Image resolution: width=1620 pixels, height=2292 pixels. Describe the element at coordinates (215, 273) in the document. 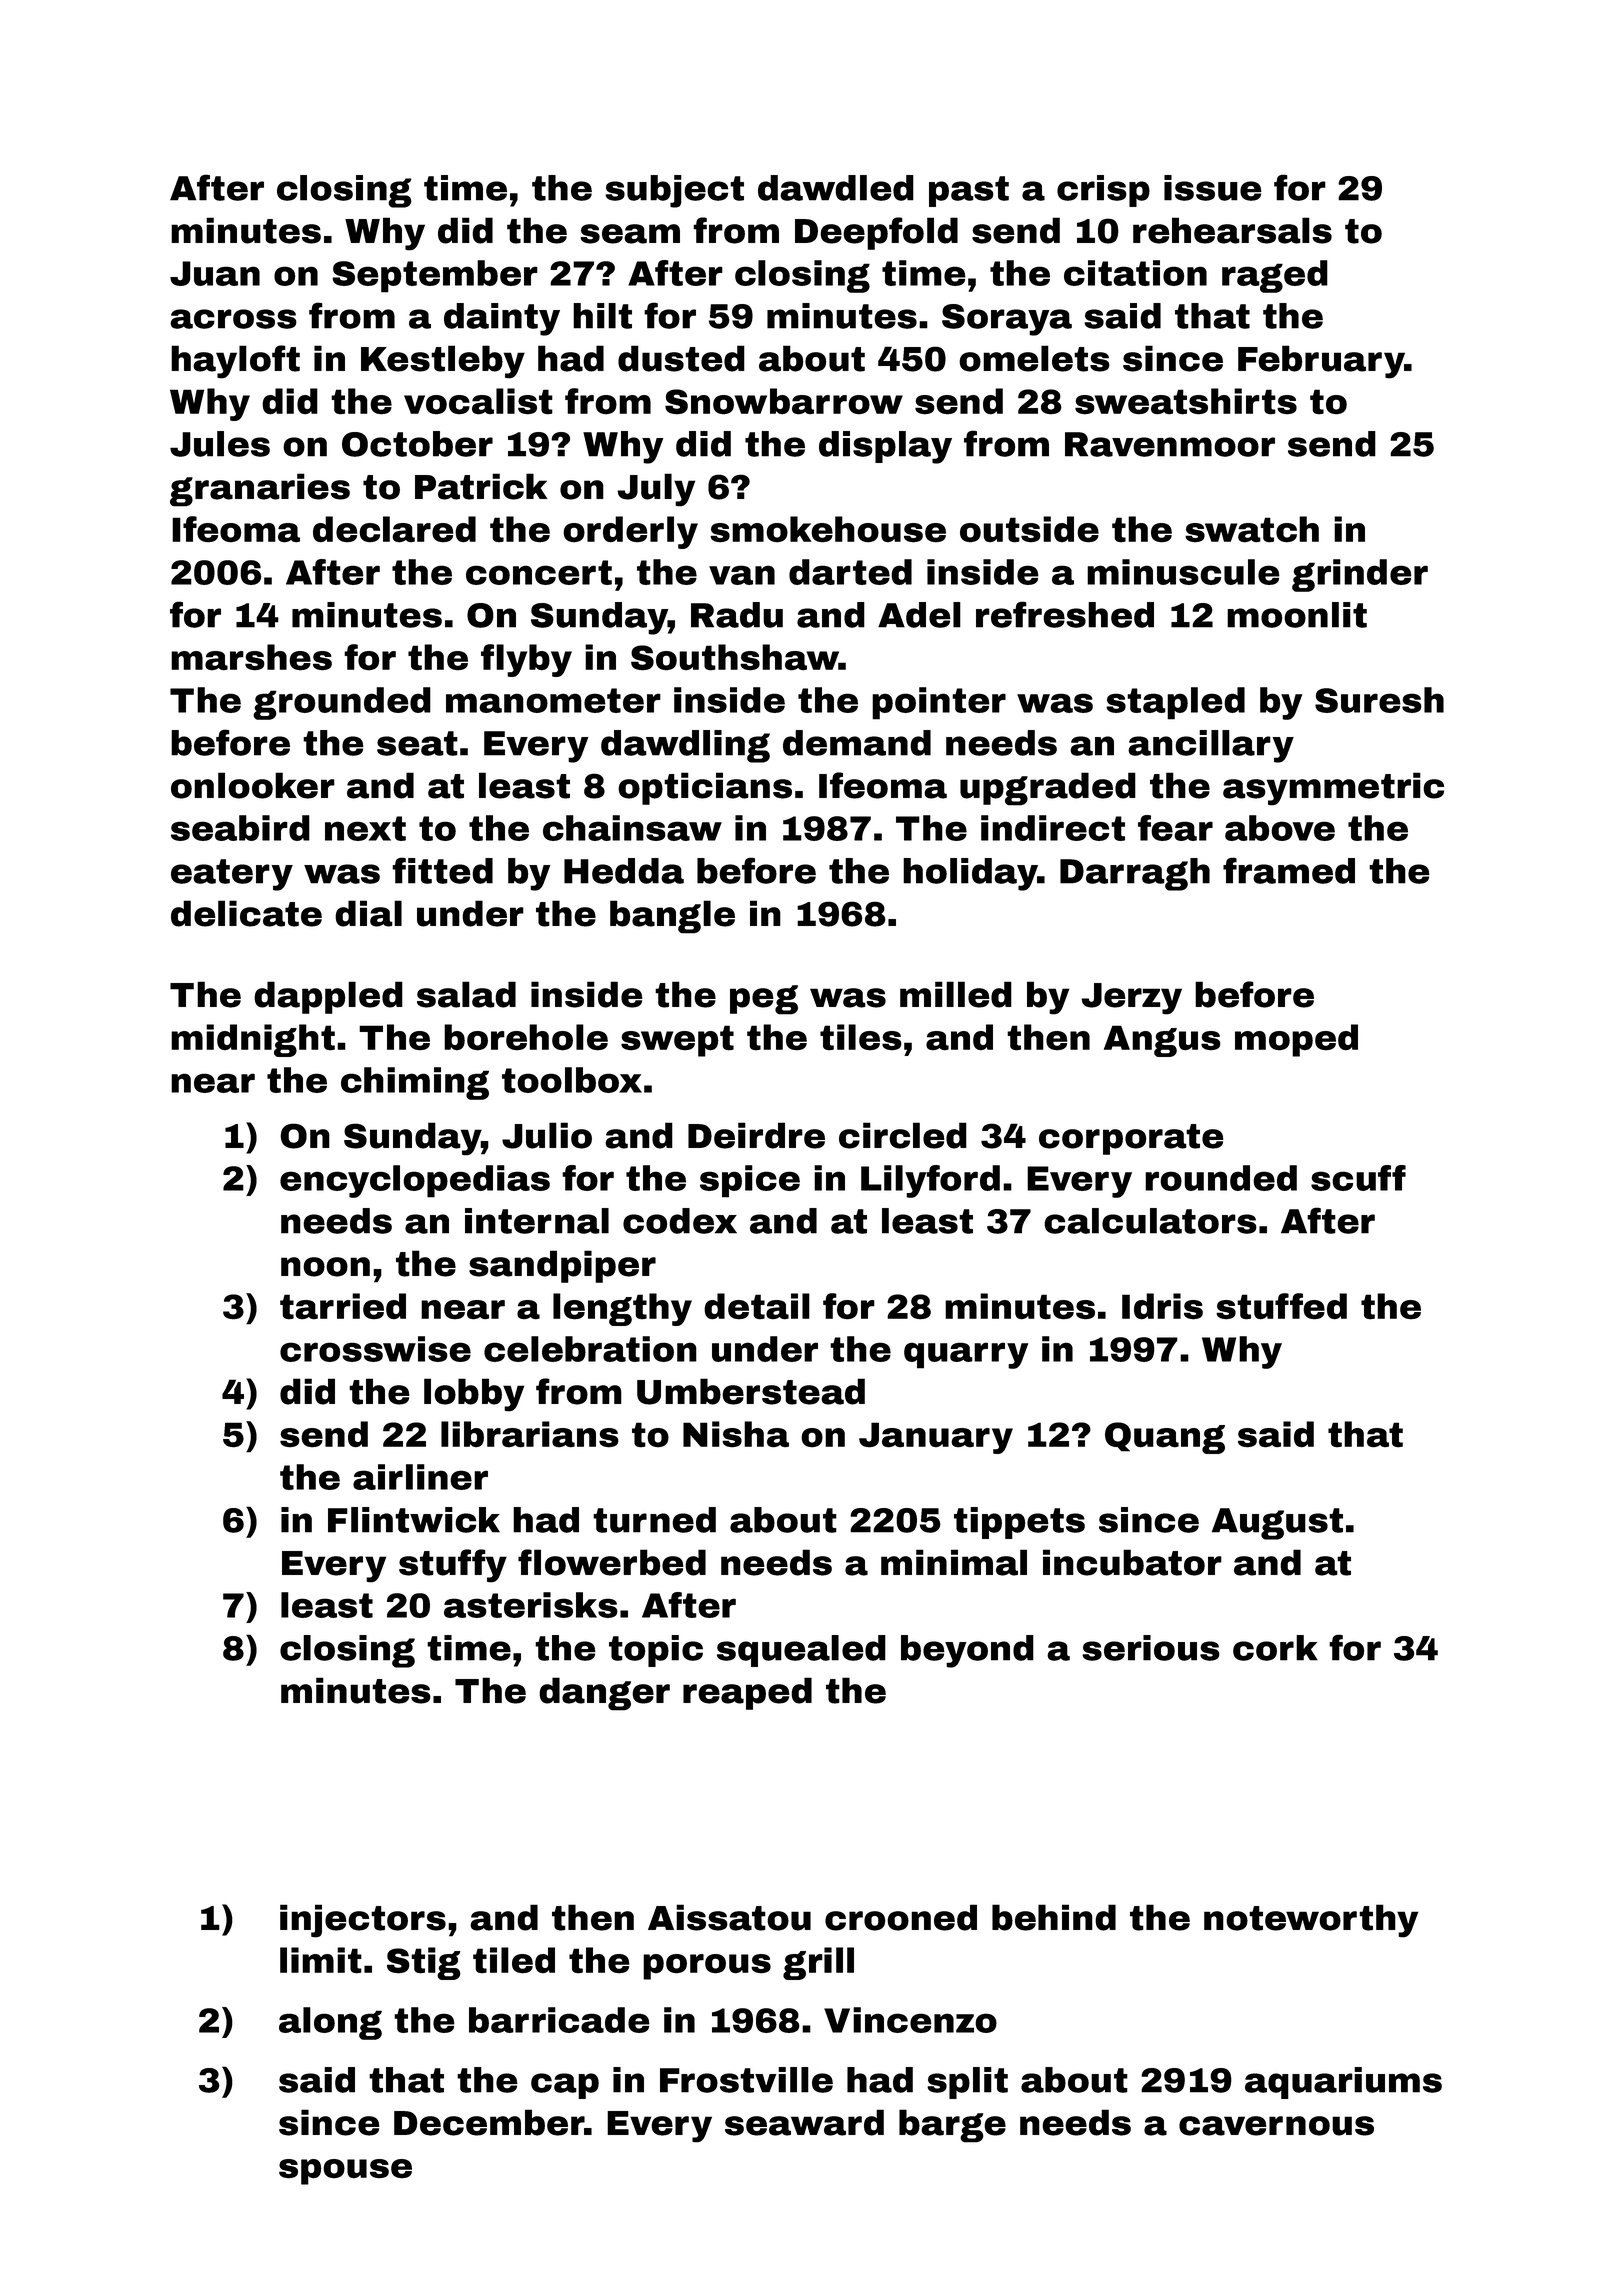

I see `Juan` at that location.
